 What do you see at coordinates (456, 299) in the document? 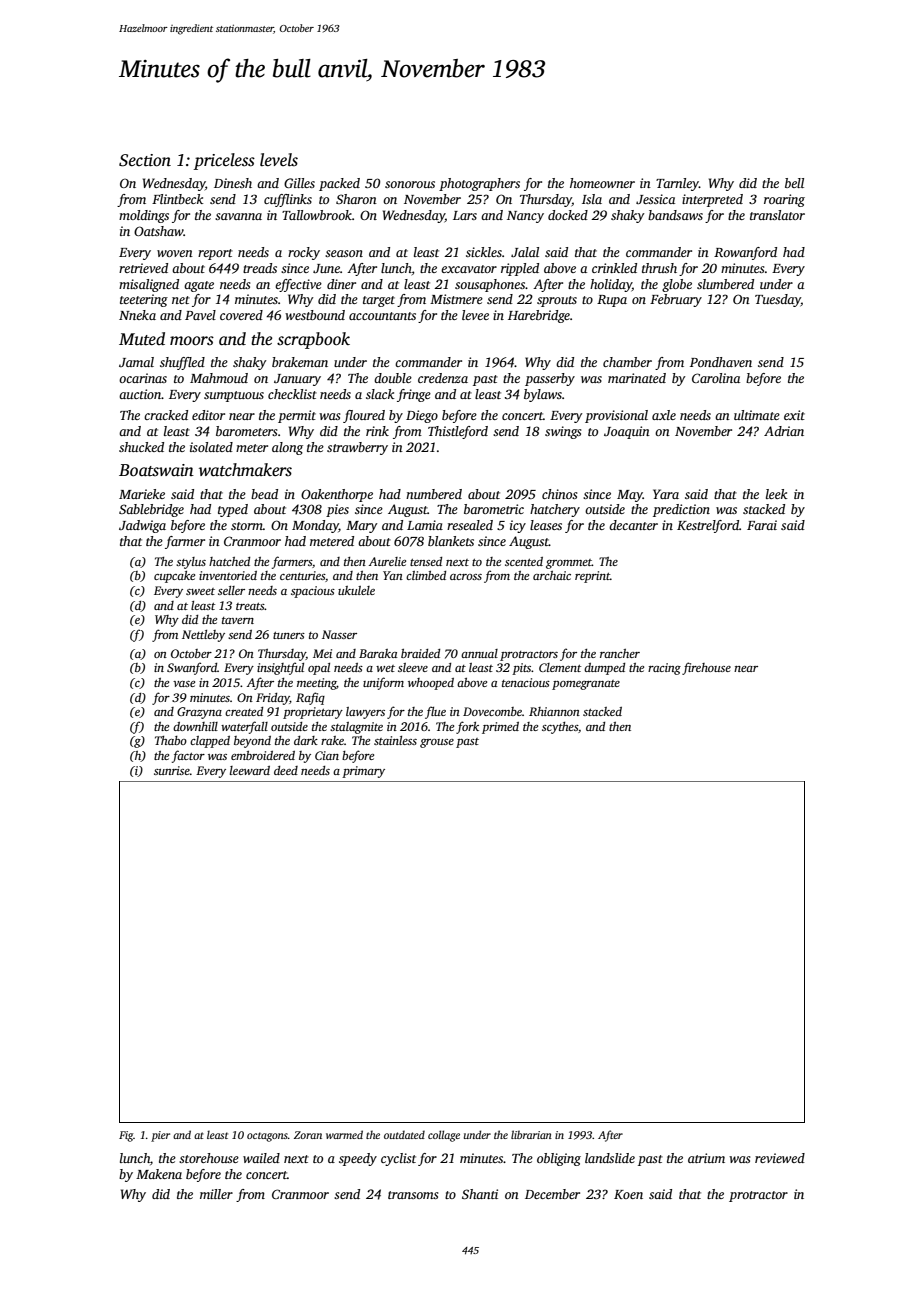
I see `Mistmere` at bounding box center [456, 299].
